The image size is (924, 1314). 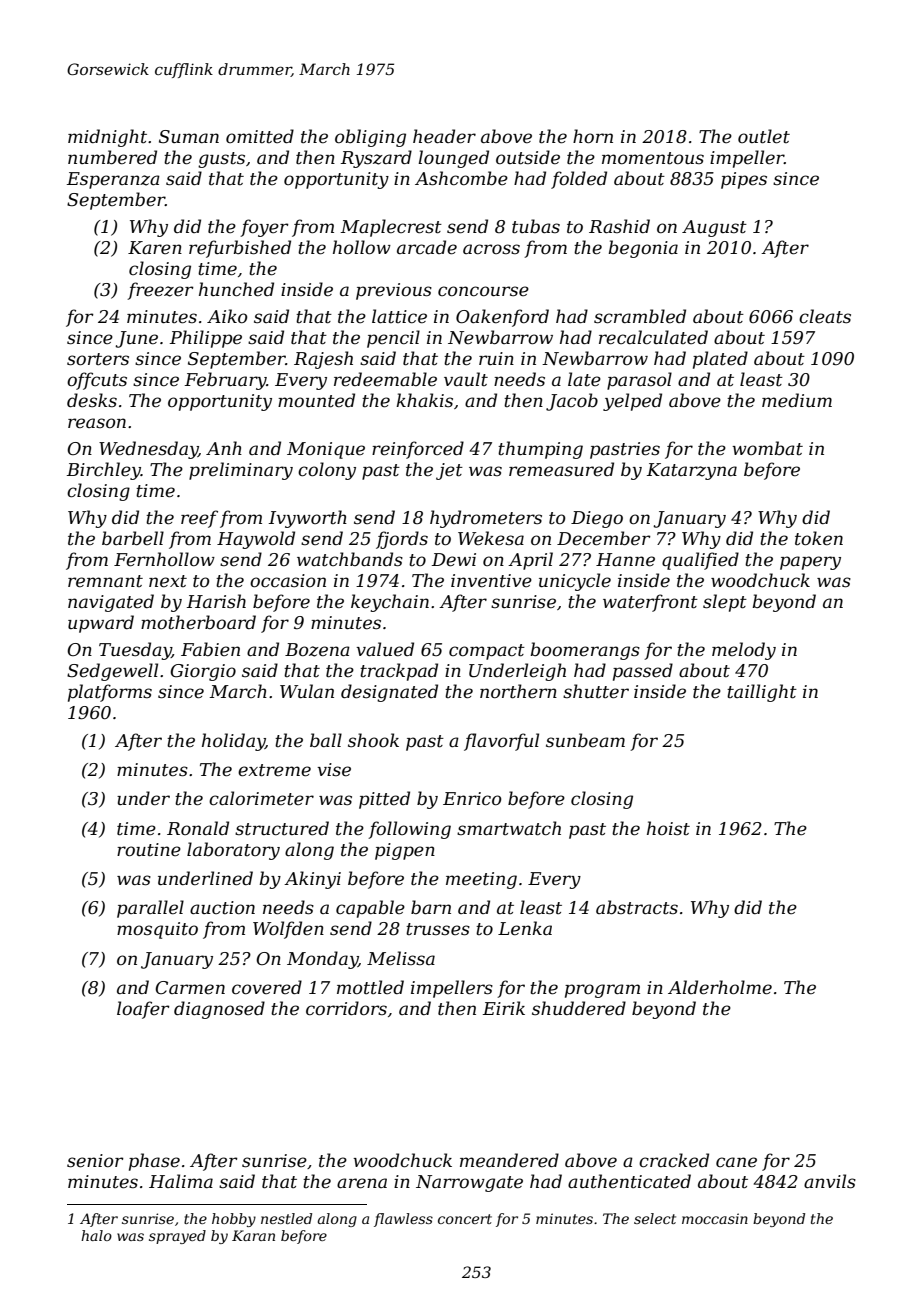 What do you see at coordinates (149, 849) in the screenshot?
I see `routine` at bounding box center [149, 849].
